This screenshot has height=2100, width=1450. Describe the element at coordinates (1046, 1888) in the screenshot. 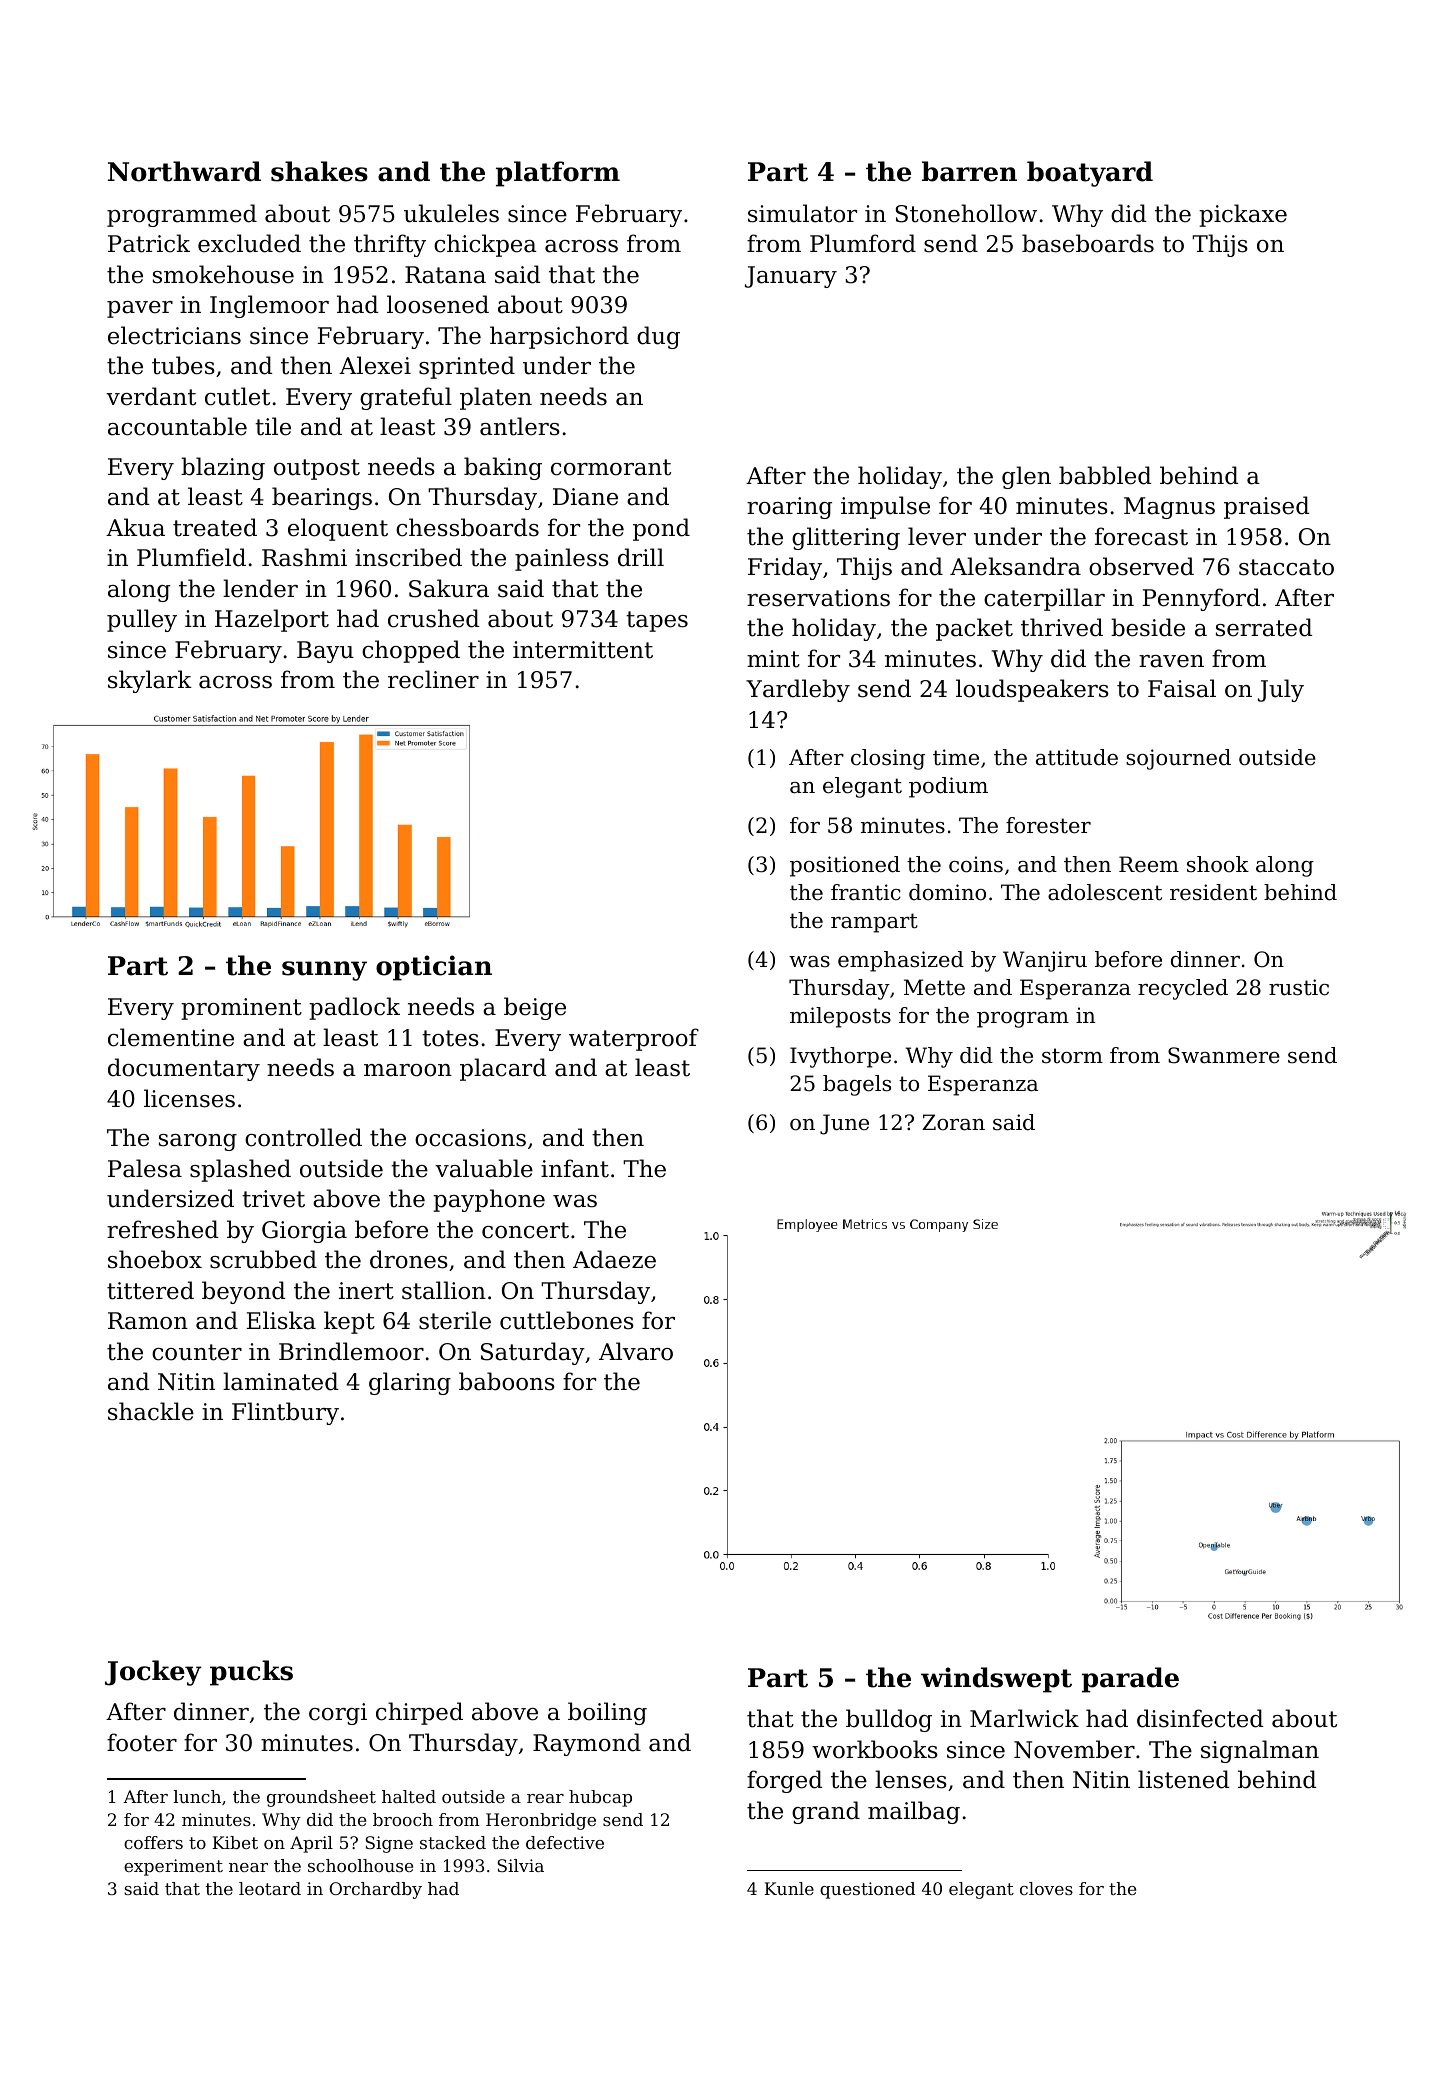

I see `cloves` at that location.
